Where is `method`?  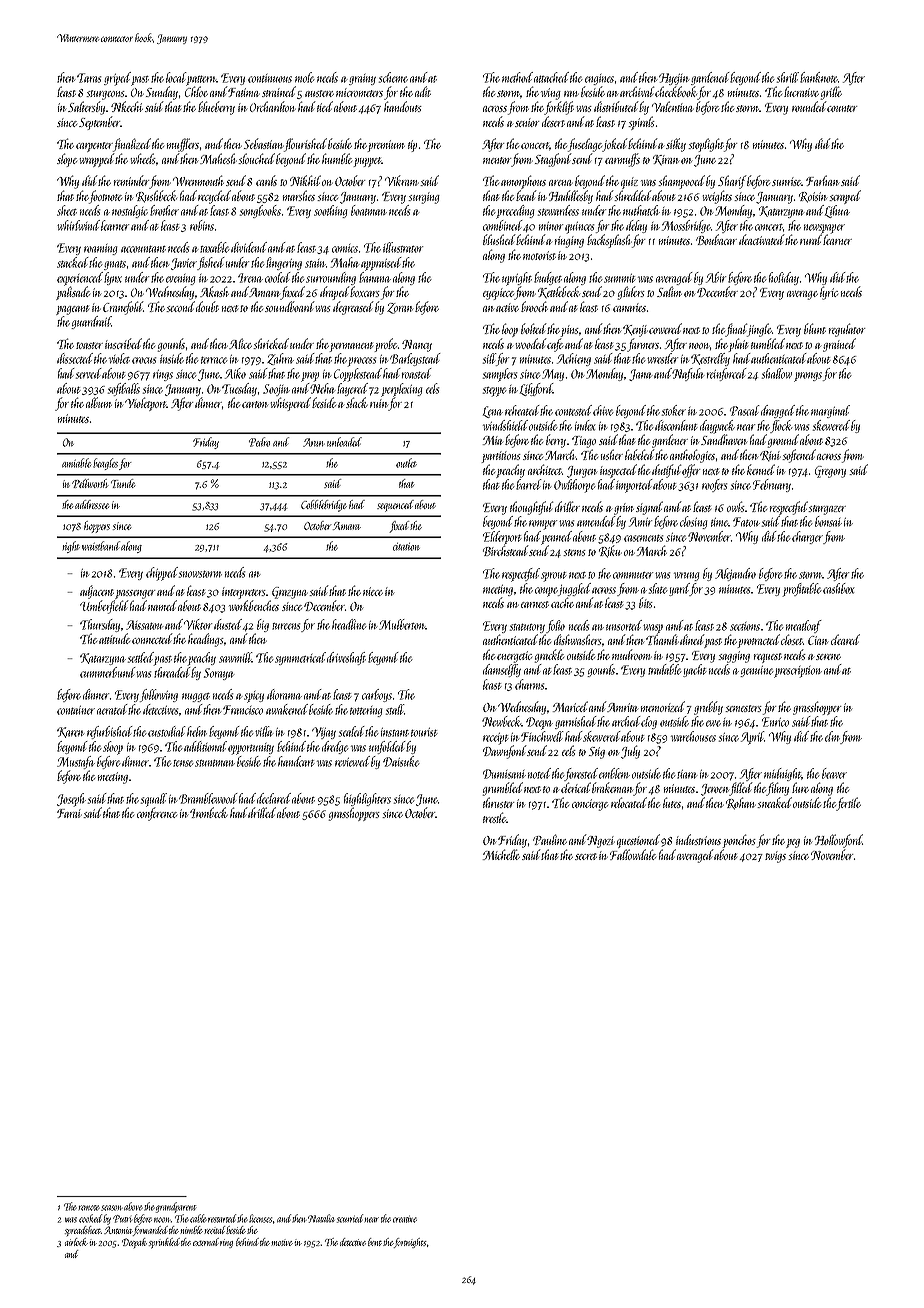 method is located at coordinates (517, 77).
